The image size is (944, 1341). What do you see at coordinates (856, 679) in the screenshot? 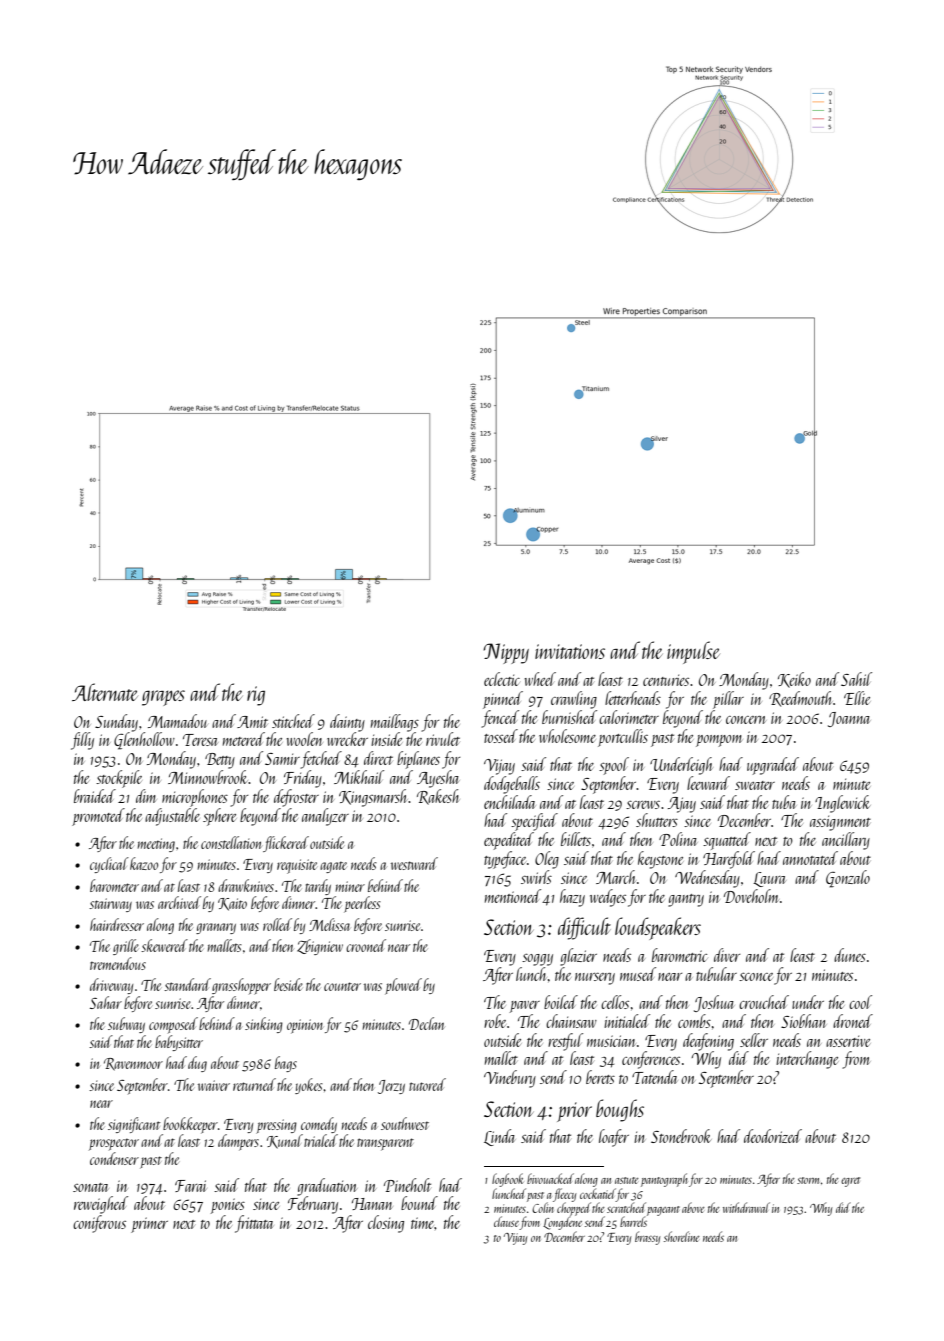
I see `Sahil` at bounding box center [856, 679].
